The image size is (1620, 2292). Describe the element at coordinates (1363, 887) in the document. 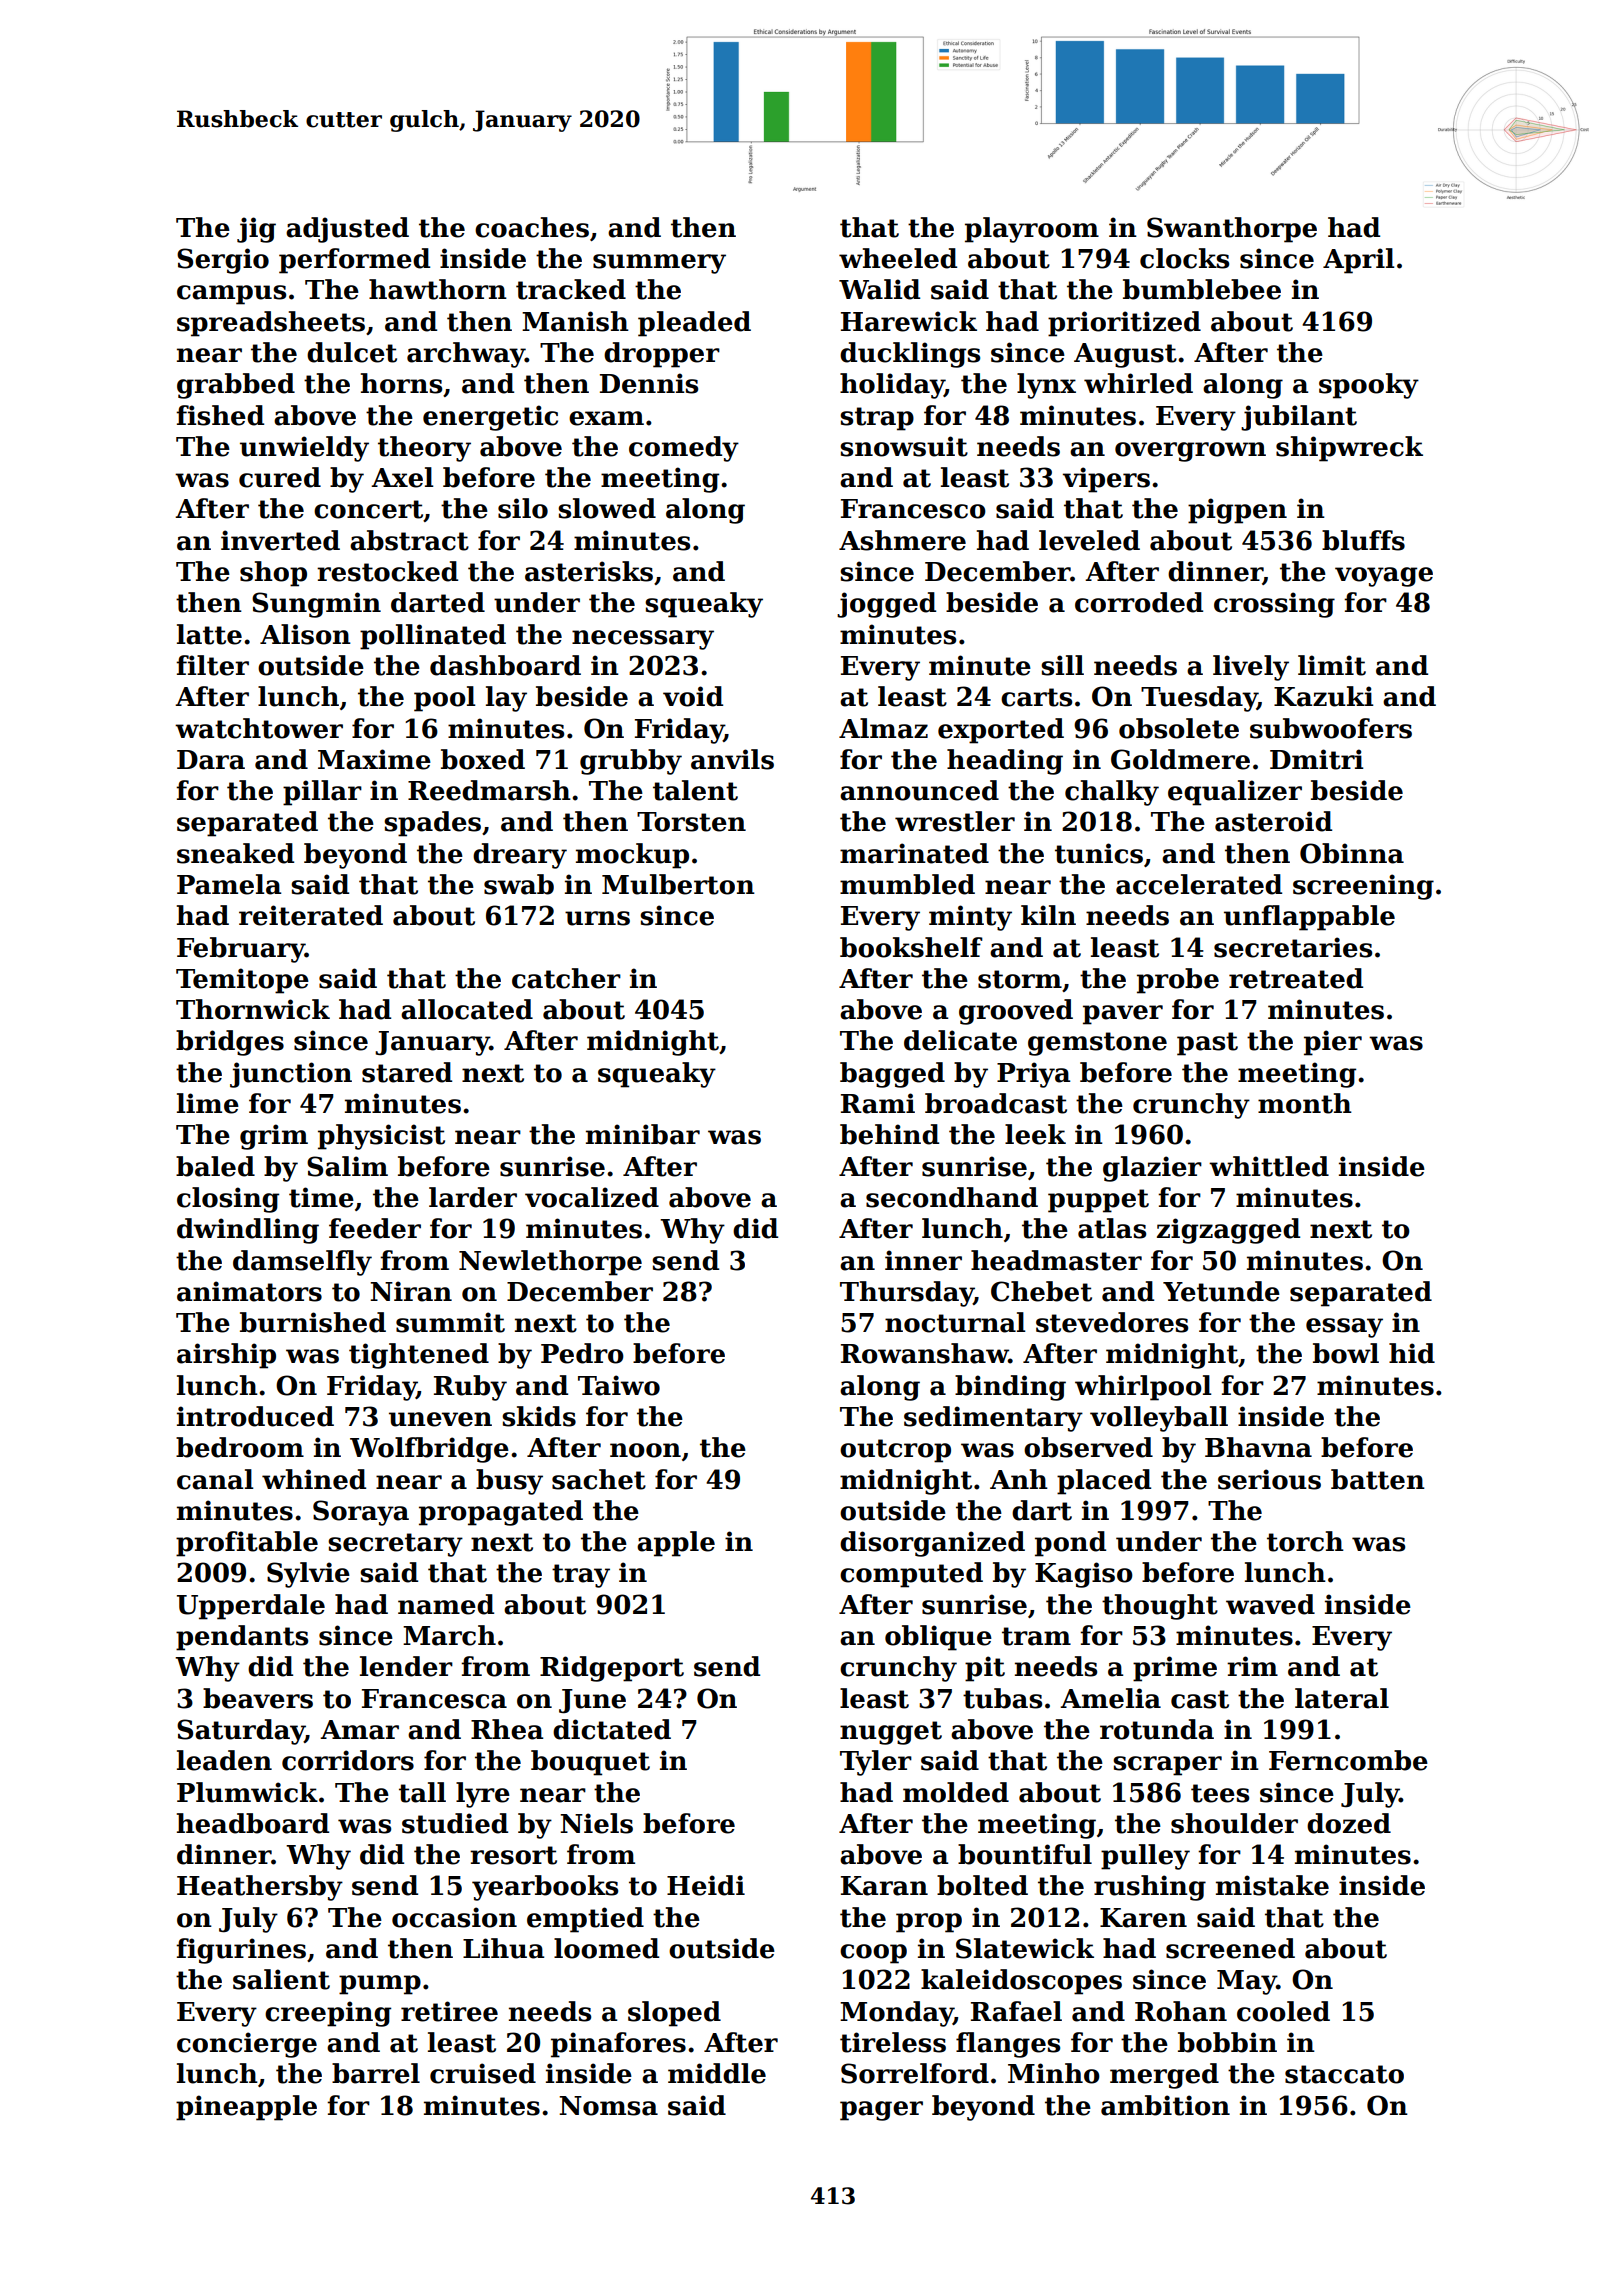

I see `screening` at that location.
